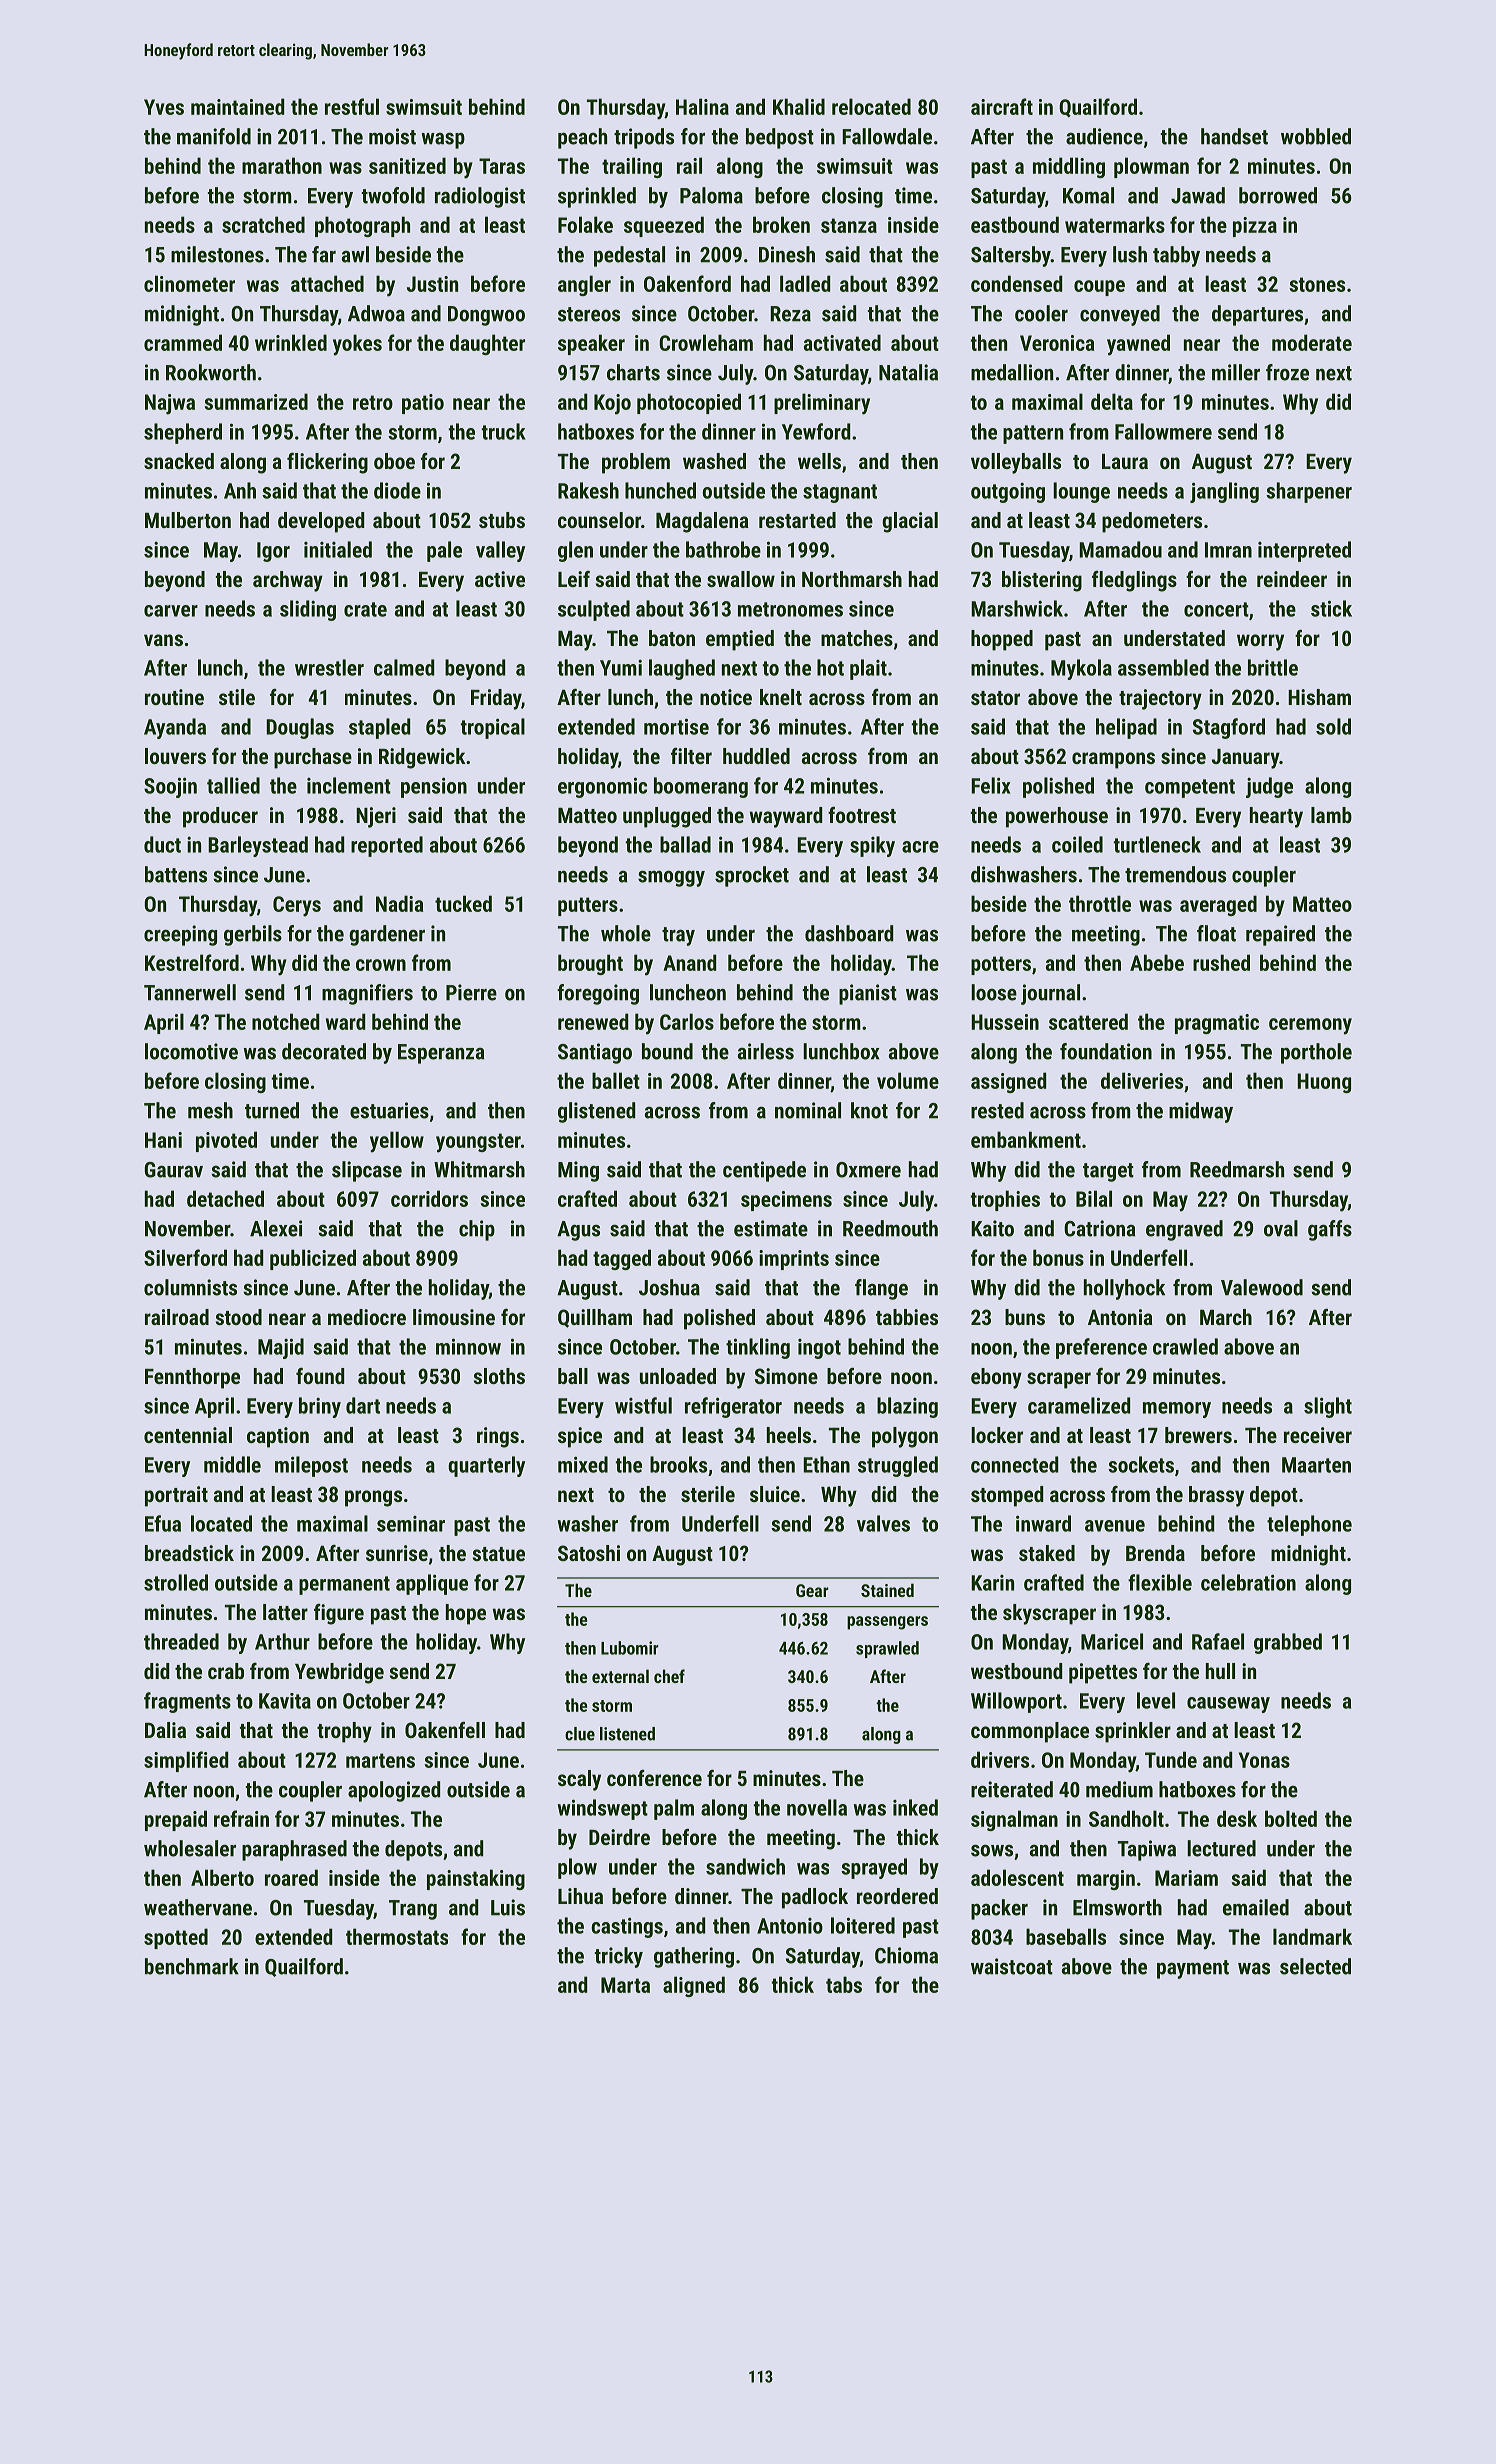  Describe the element at coordinates (502, 520) in the document. I see `stubs` at that location.
